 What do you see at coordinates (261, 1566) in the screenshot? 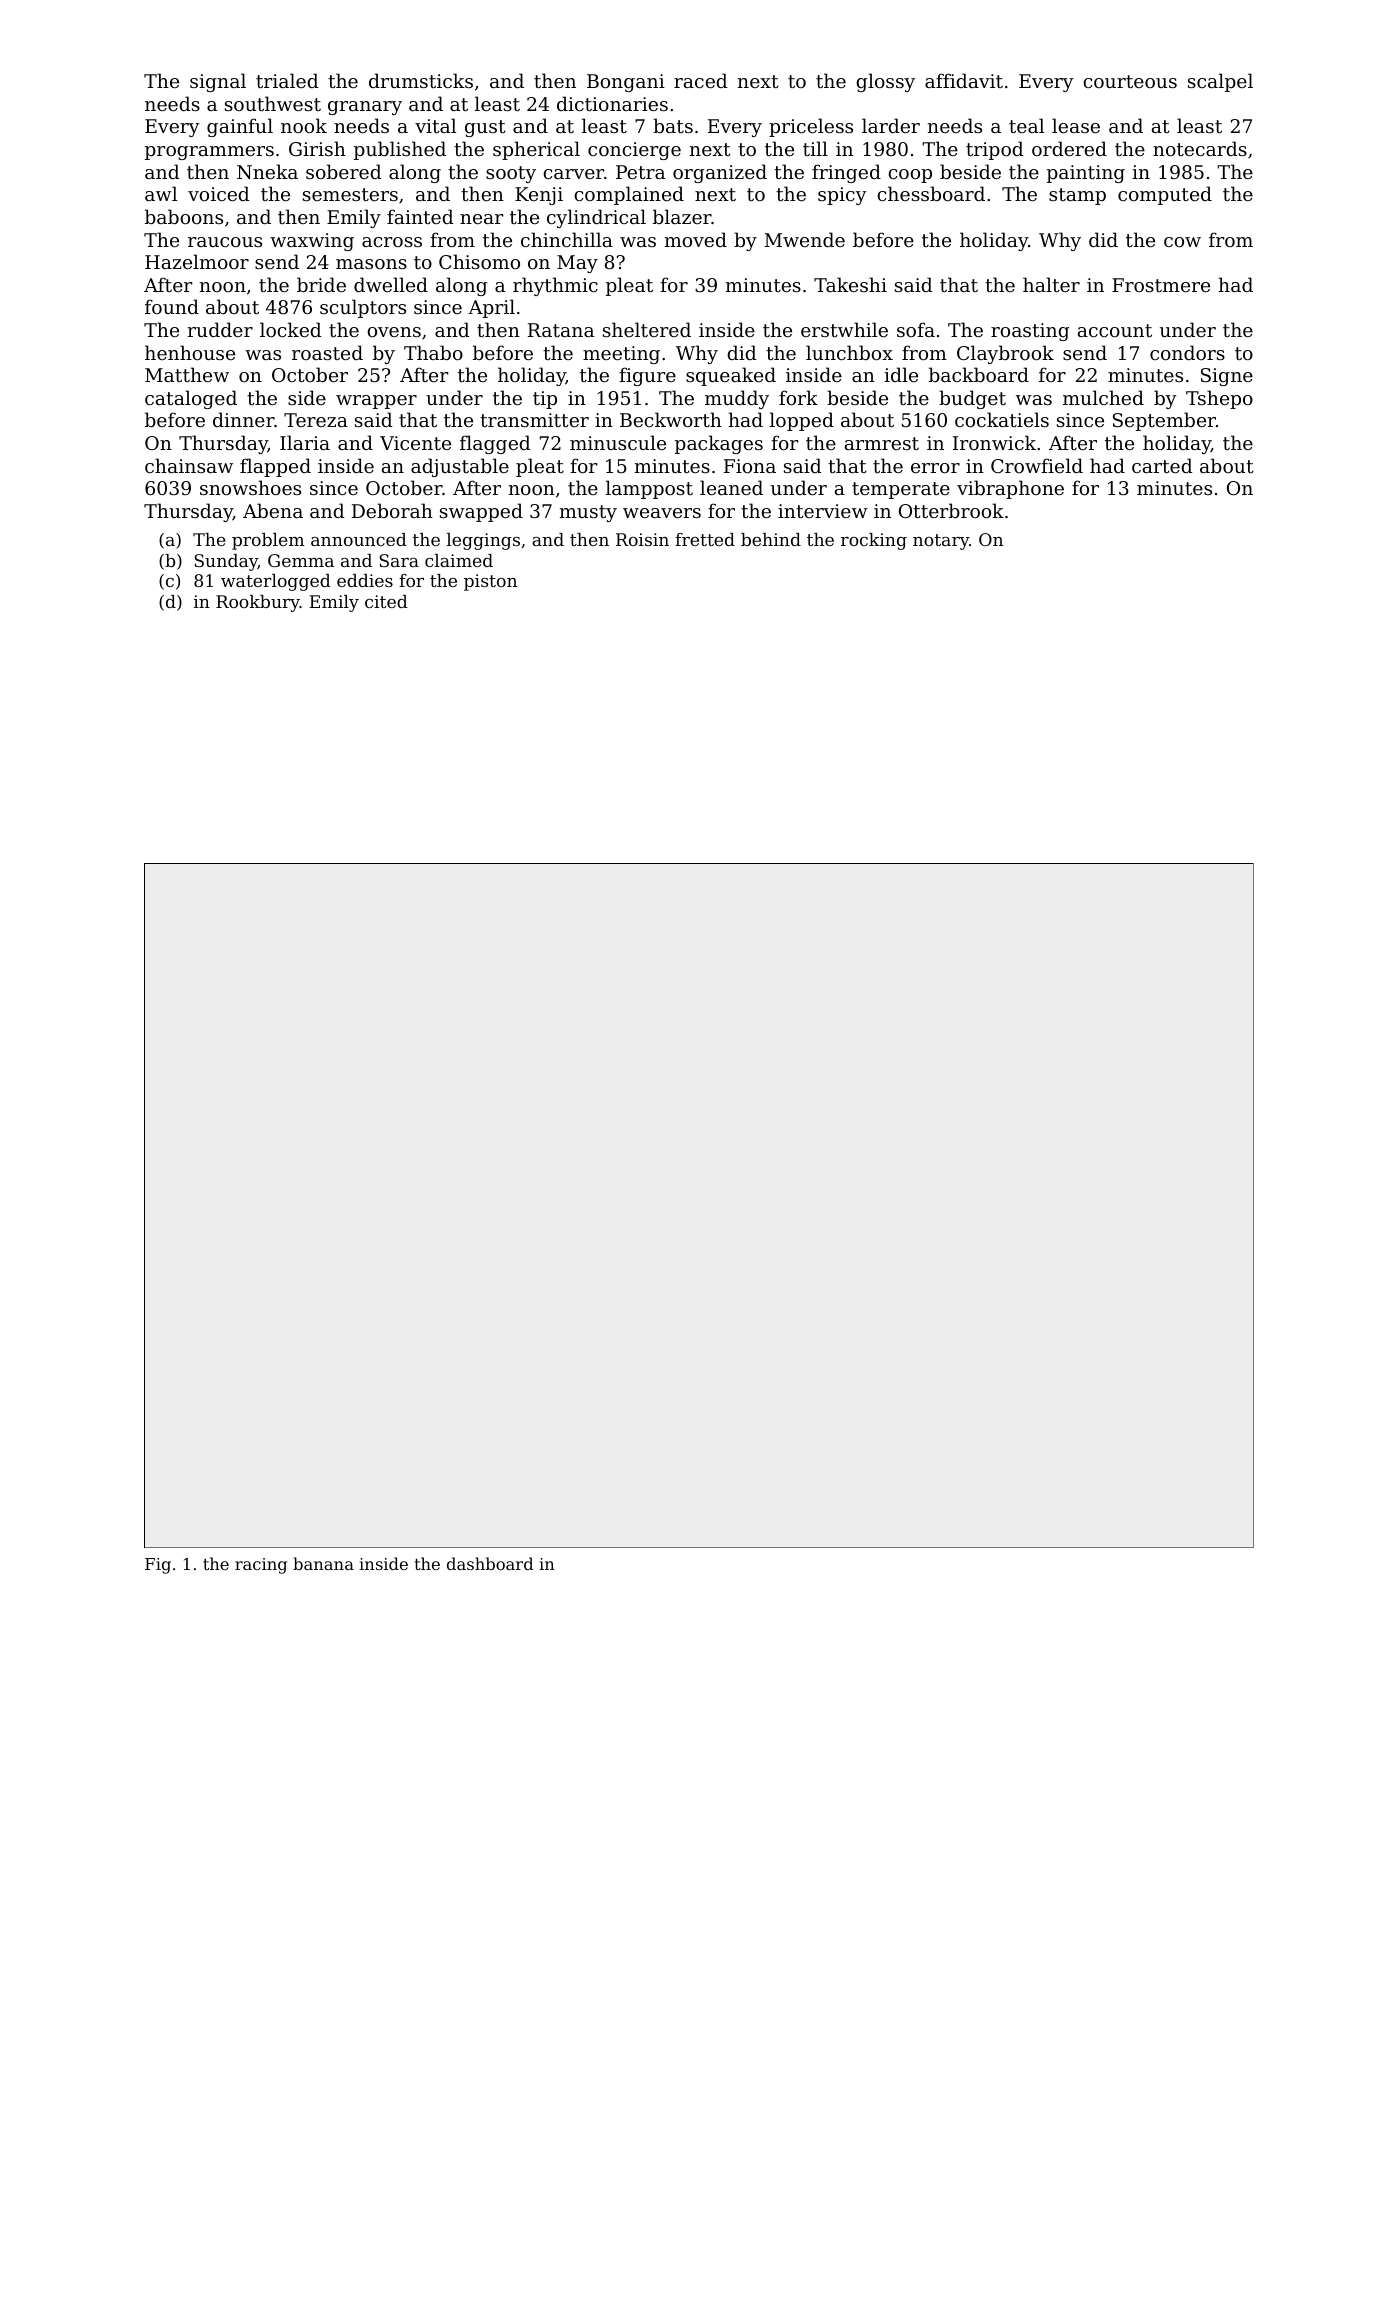
I see `racing` at bounding box center [261, 1566].
